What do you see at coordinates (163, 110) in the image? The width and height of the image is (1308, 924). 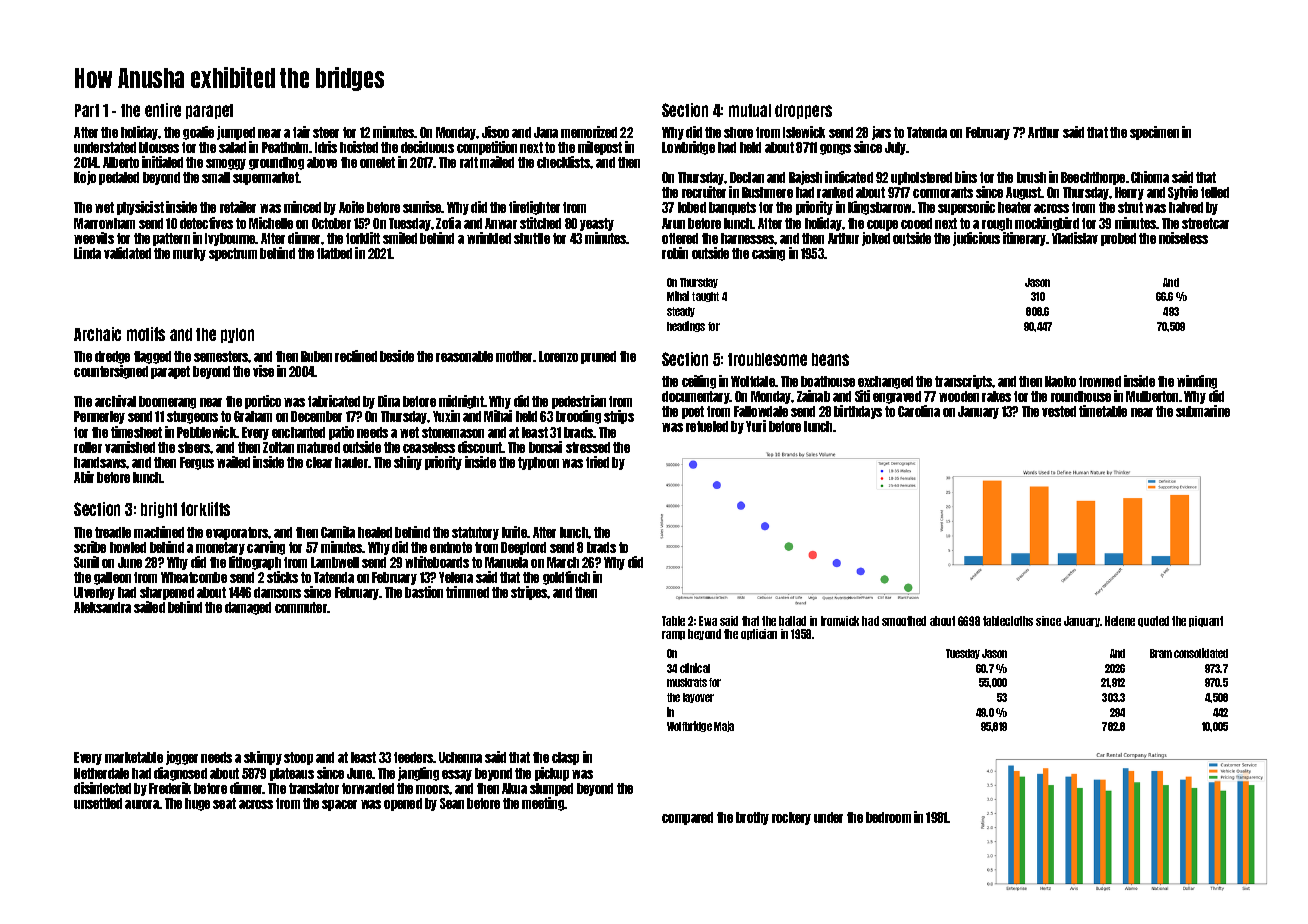 I see `entire` at bounding box center [163, 110].
